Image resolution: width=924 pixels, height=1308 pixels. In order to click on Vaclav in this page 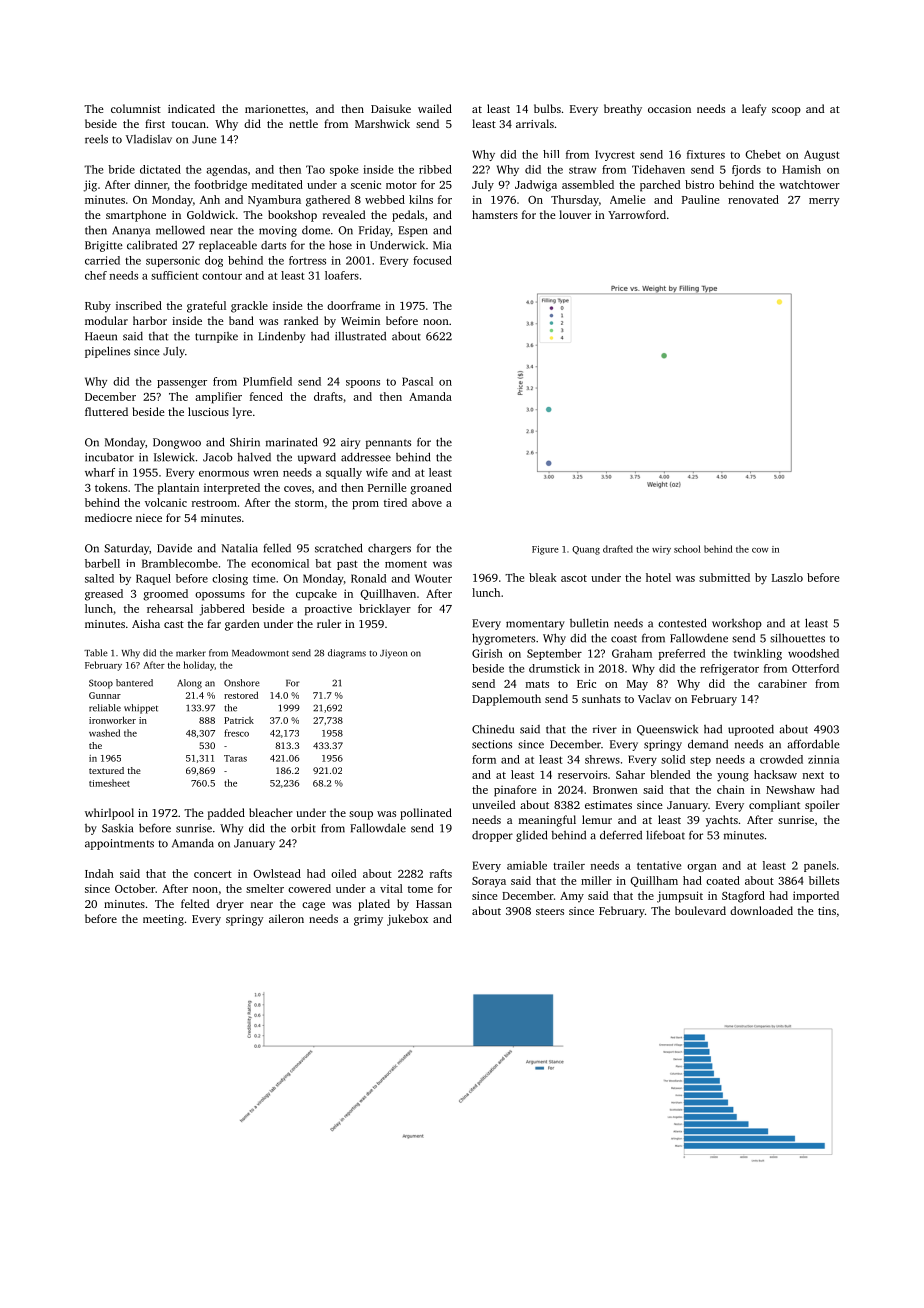, I will do `click(654, 698)`.
